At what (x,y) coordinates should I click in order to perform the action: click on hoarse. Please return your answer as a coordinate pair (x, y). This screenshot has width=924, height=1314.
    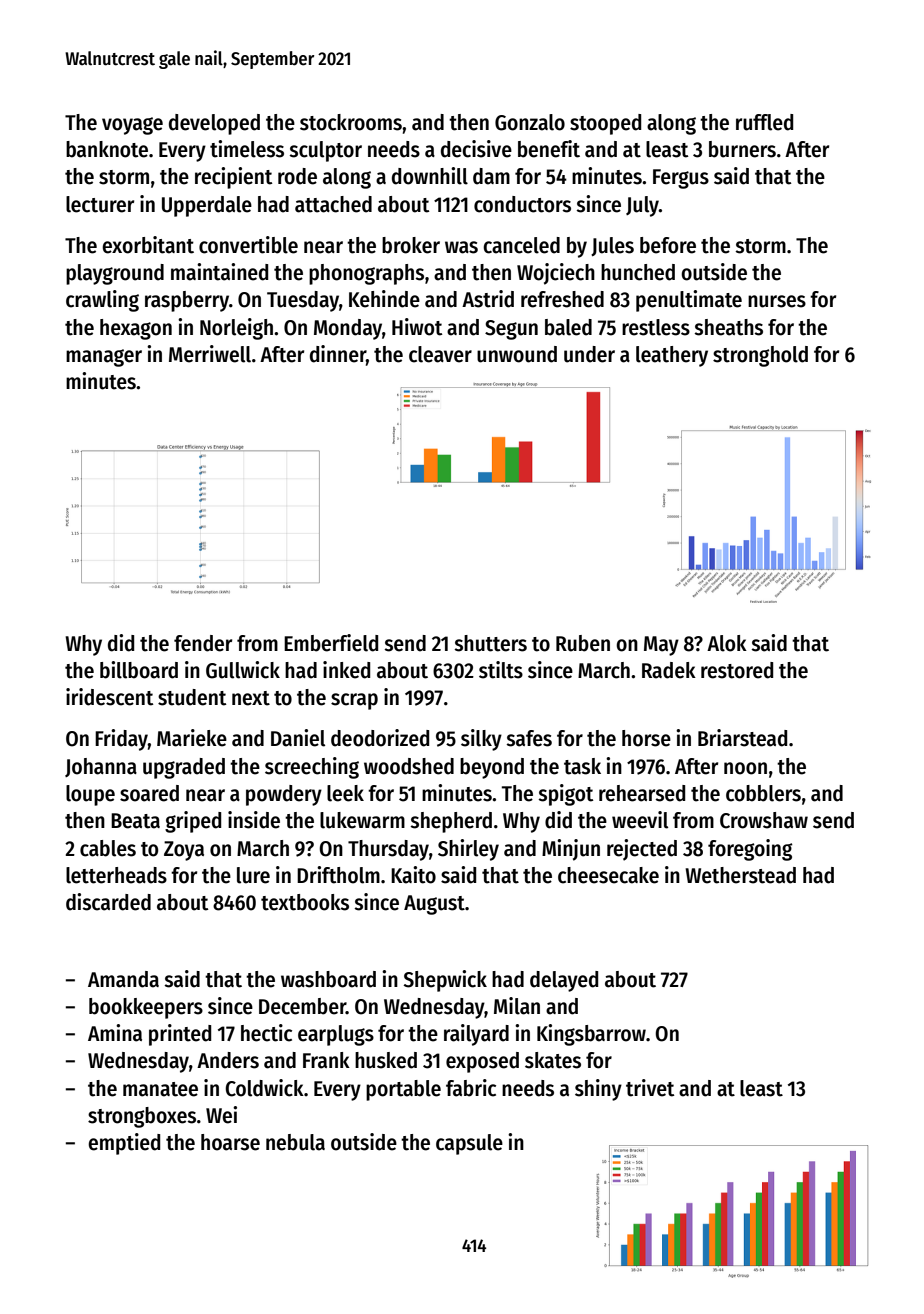
    Looking at the image, I should click on (230, 1142).
